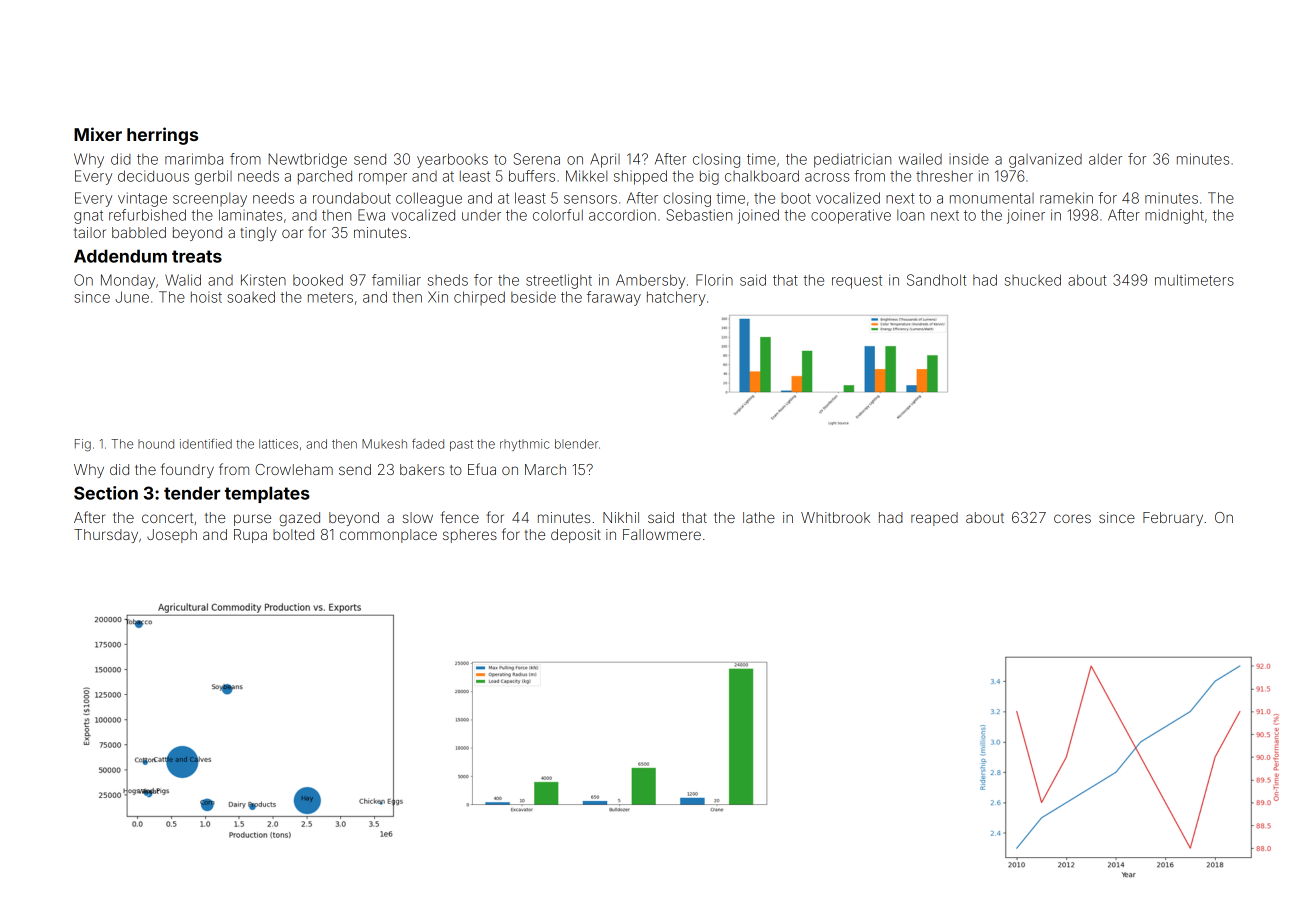 The image size is (1308, 924). I want to click on tailor, so click(90, 232).
